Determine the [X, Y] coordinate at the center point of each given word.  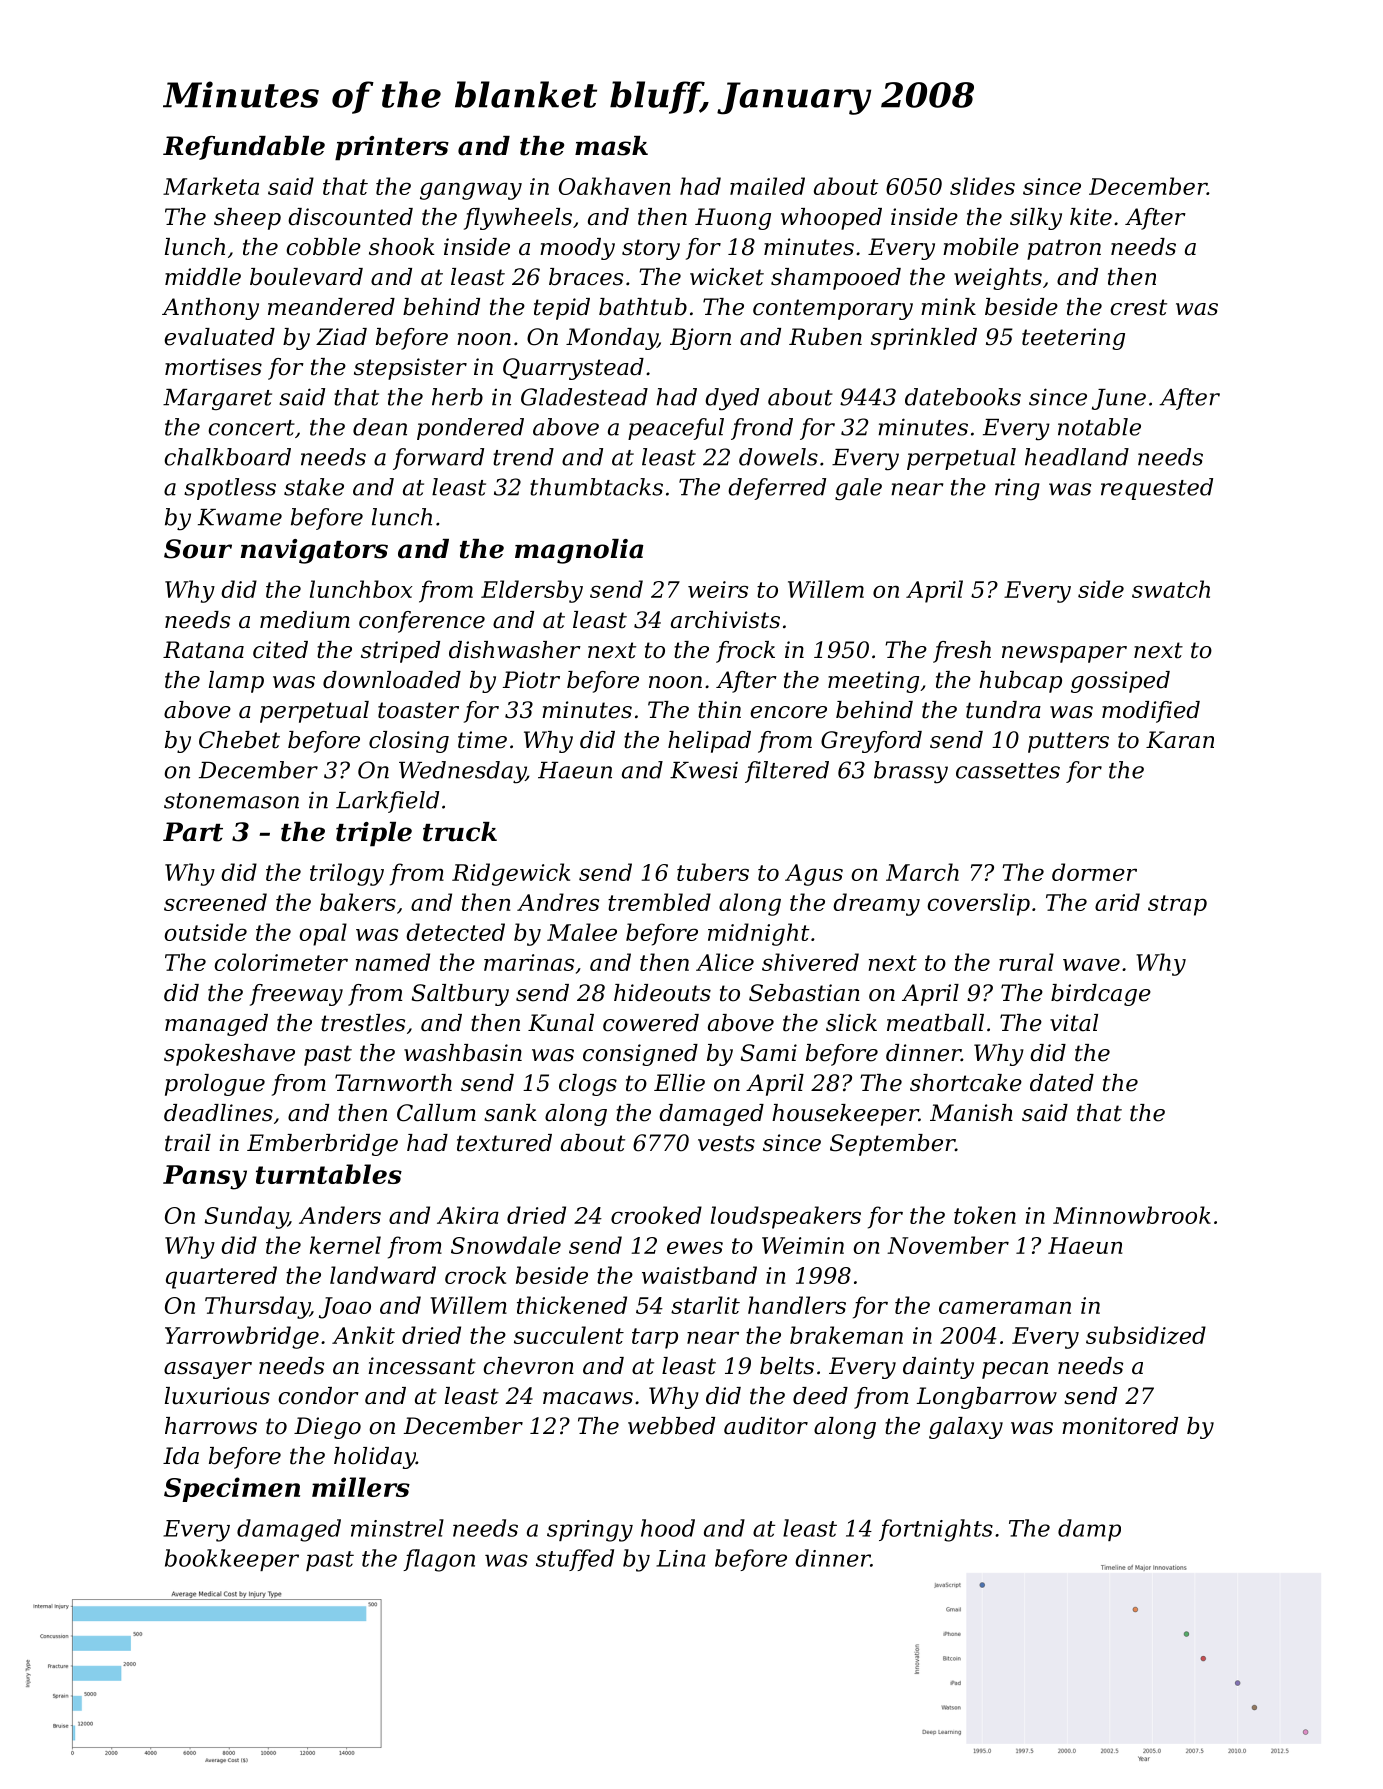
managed [216, 1025]
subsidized [1146, 1335]
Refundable [244, 148]
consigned [640, 1055]
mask [611, 146]
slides [982, 186]
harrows [211, 1426]
